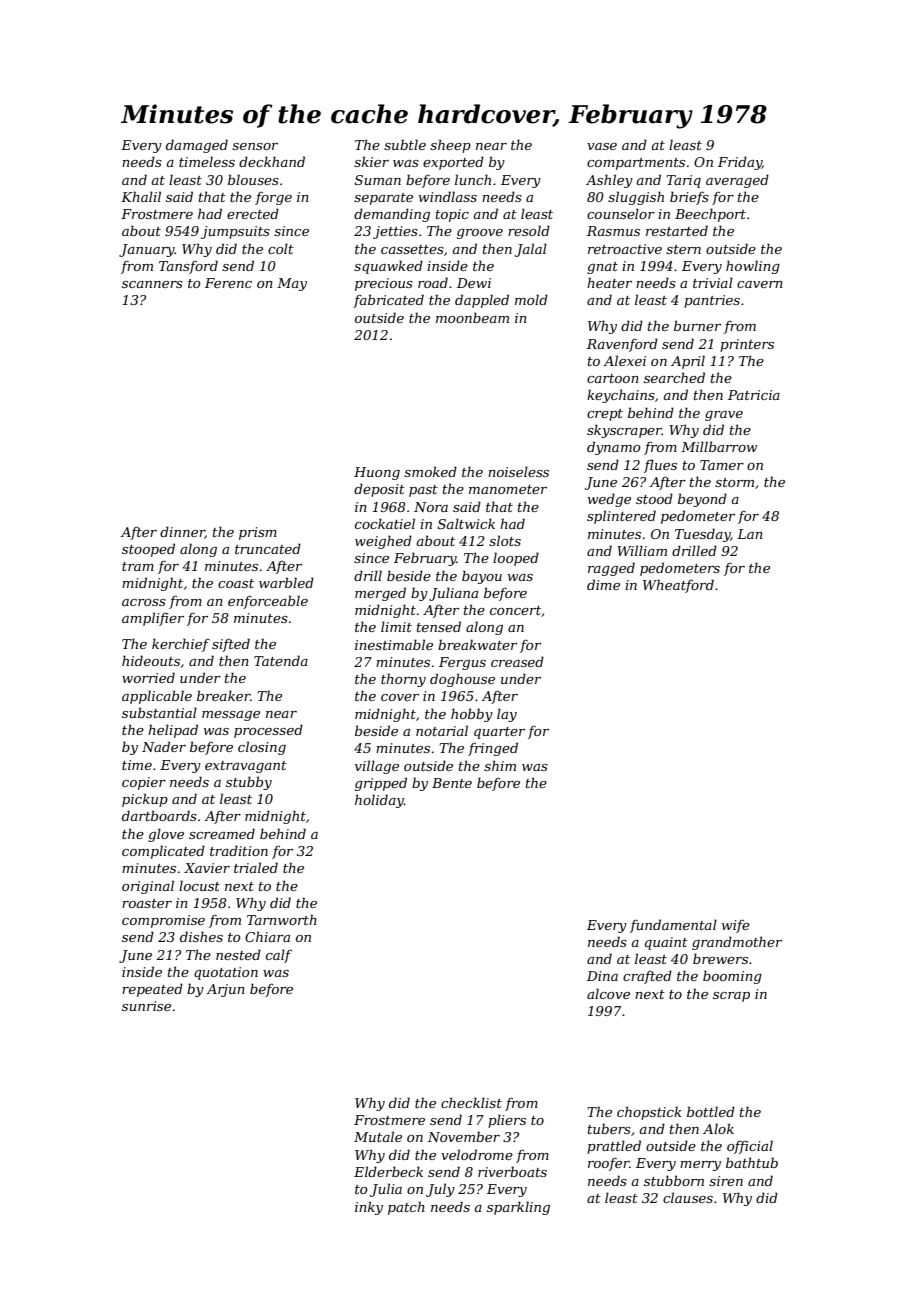 This screenshot has width=908, height=1316. What do you see at coordinates (602, 146) in the screenshot?
I see `vase` at bounding box center [602, 146].
